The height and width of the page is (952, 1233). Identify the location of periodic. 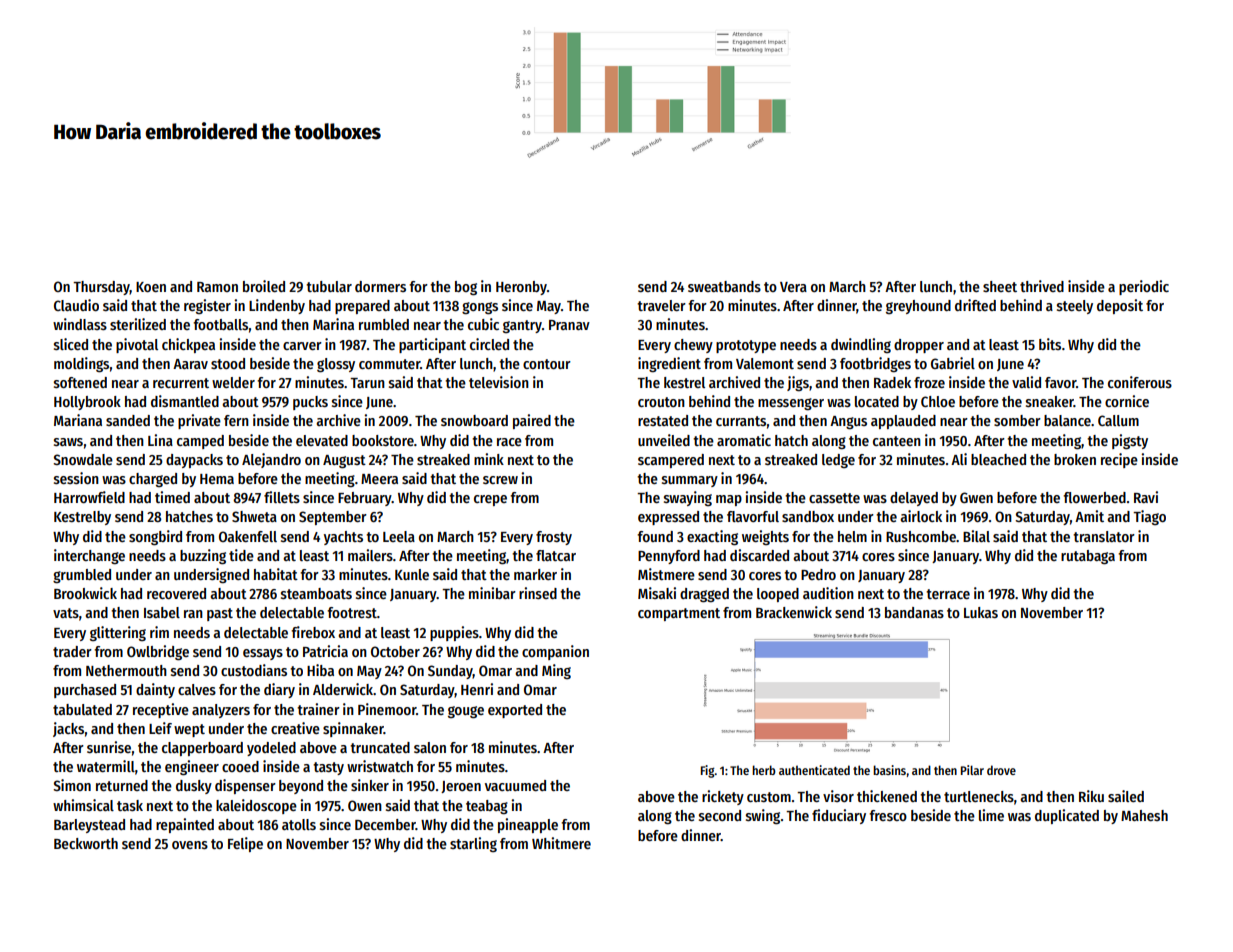
(1144, 287).
